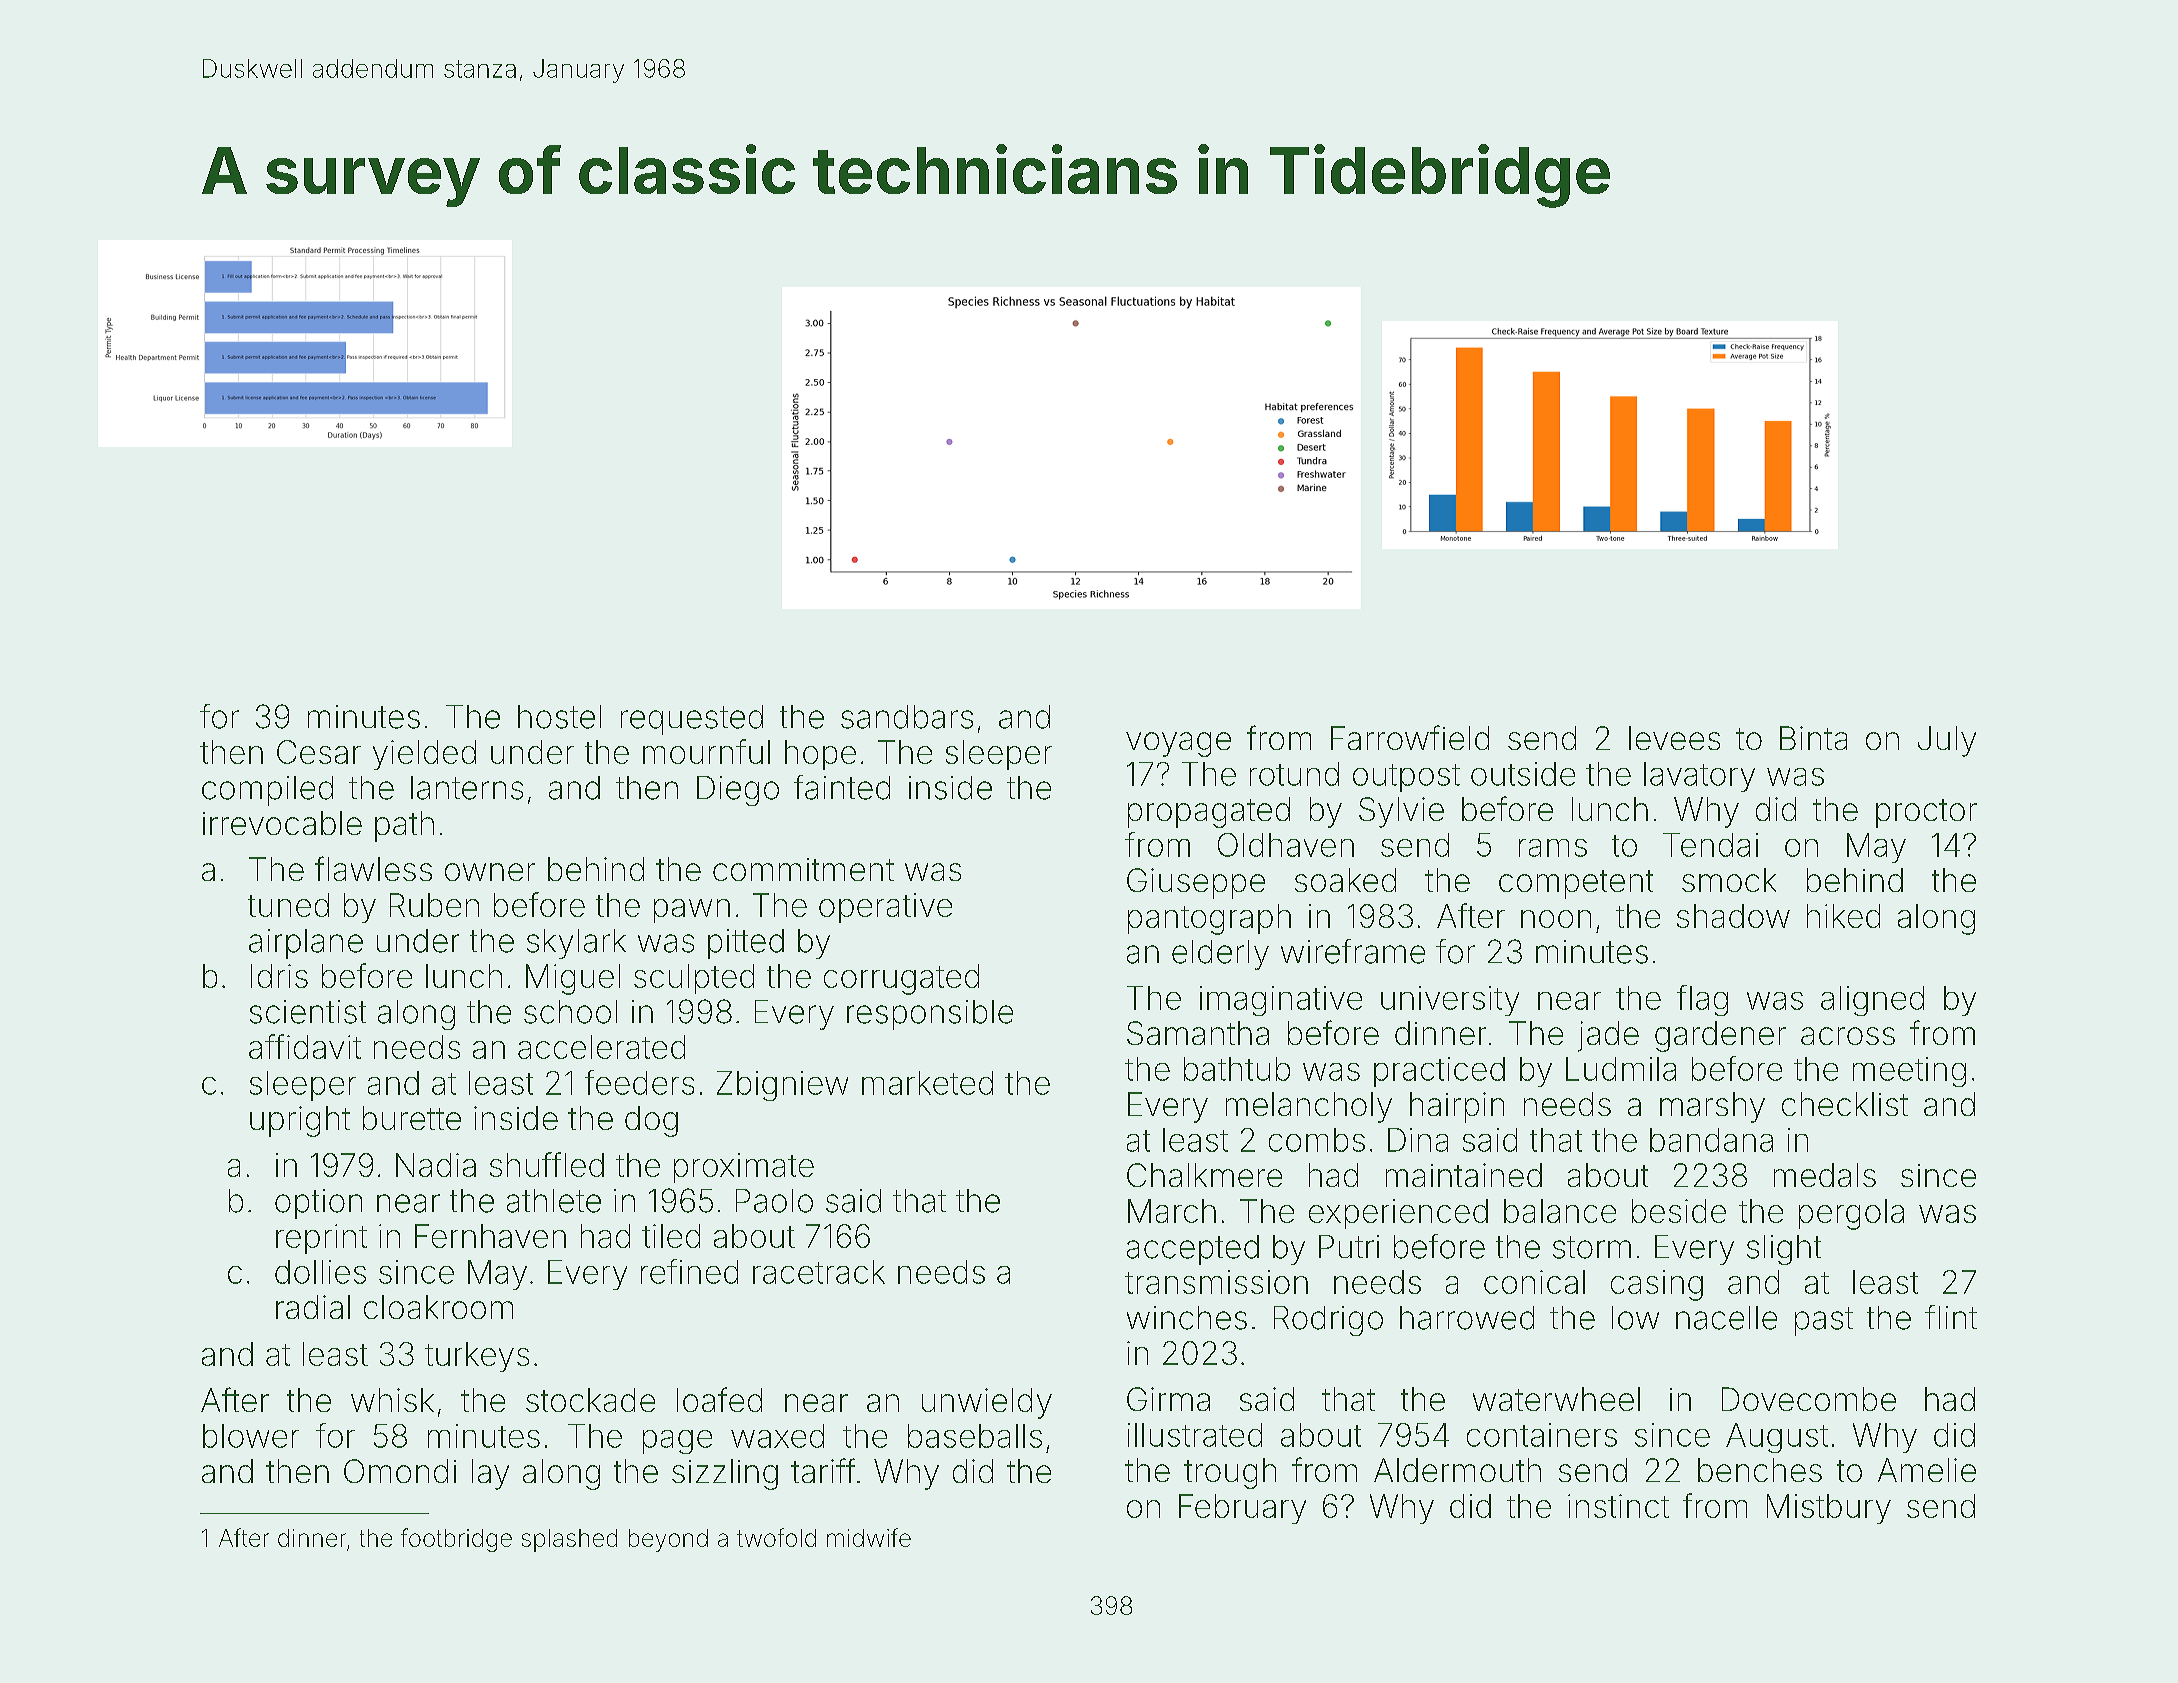 Image resolution: width=2178 pixels, height=1683 pixels. Describe the element at coordinates (569, 1540) in the screenshot. I see `splashed` at that location.
